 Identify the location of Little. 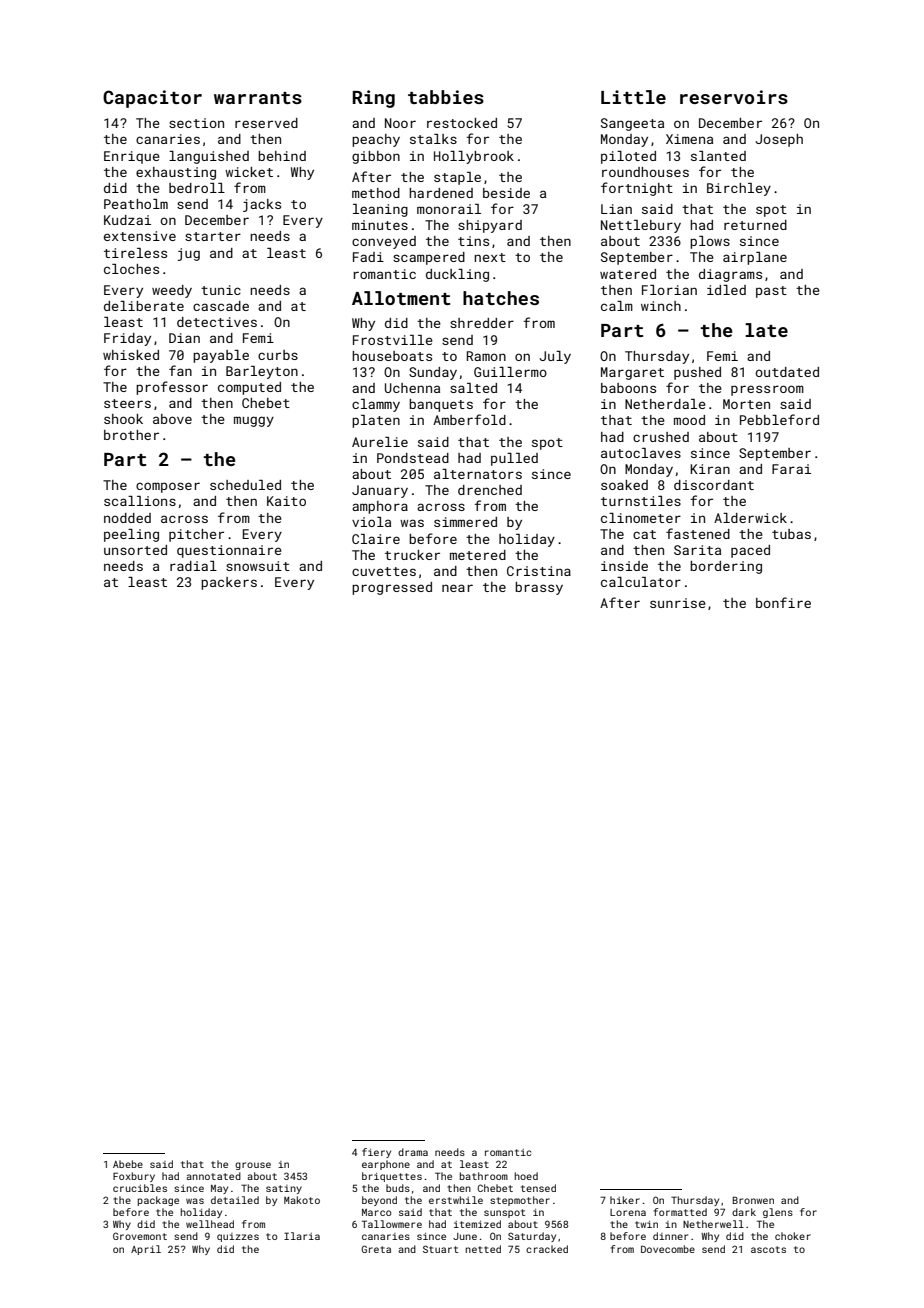
(633, 97).
